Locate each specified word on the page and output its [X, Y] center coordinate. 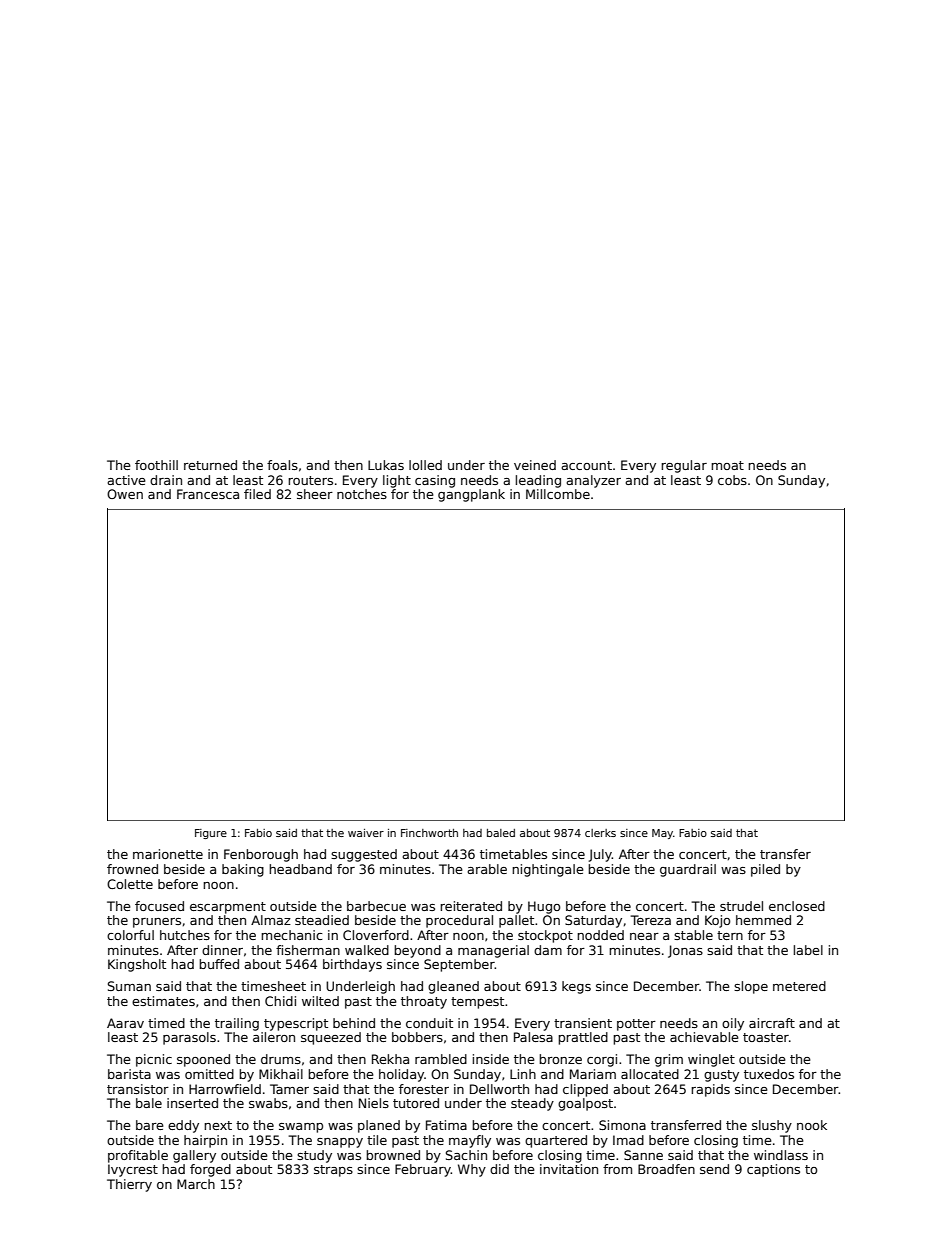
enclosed [797, 906]
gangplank [471, 495]
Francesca [208, 494]
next [218, 1125]
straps [333, 1171]
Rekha [390, 1059]
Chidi [280, 1001]
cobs [732, 480]
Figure [211, 834]
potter [636, 1025]
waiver [366, 833]
